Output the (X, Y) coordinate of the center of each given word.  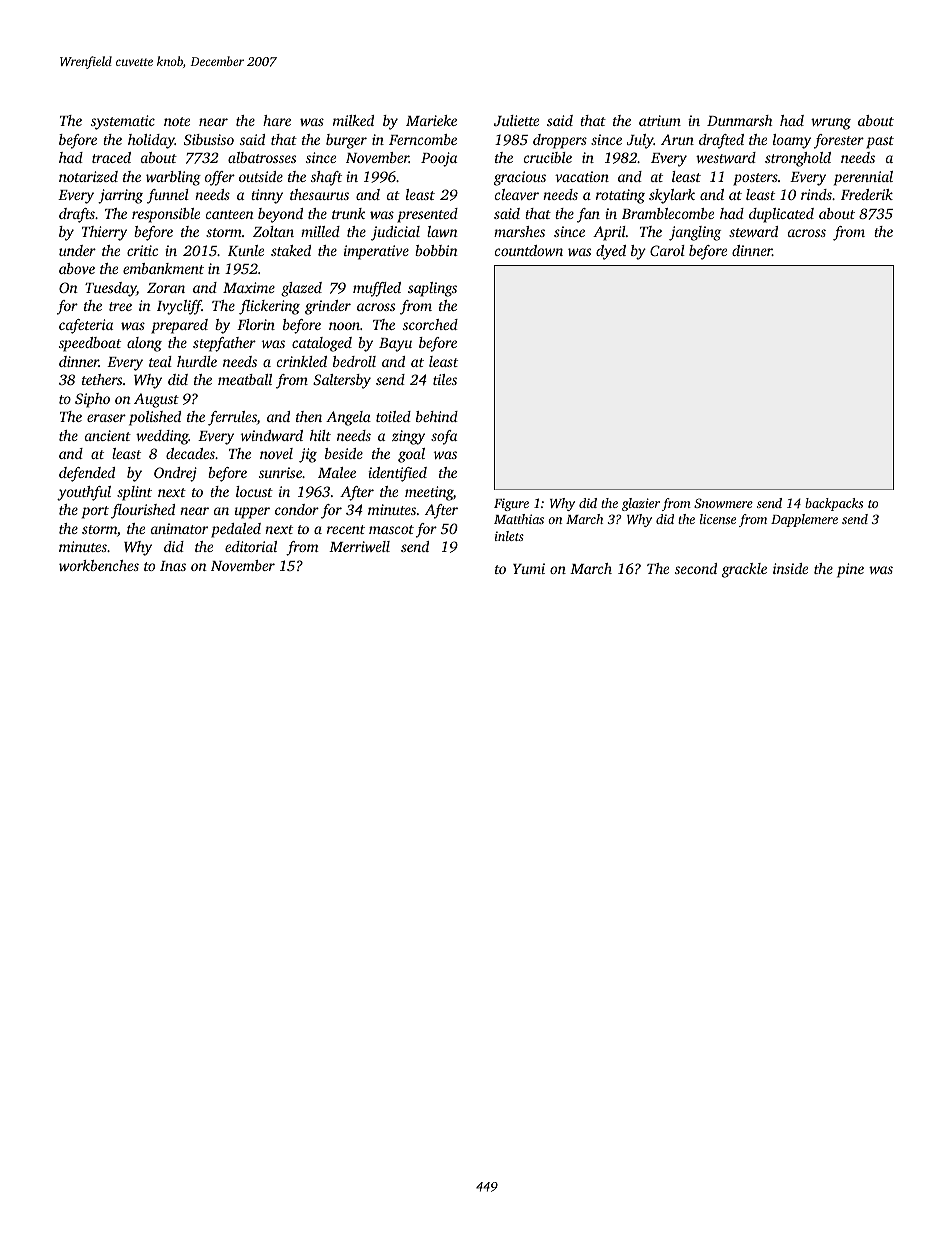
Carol (667, 250)
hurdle (197, 361)
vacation (582, 176)
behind (437, 416)
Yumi (529, 568)
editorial (251, 546)
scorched (430, 324)
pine (850, 570)
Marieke (431, 120)
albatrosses (262, 157)
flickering (269, 307)
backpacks (834, 504)
